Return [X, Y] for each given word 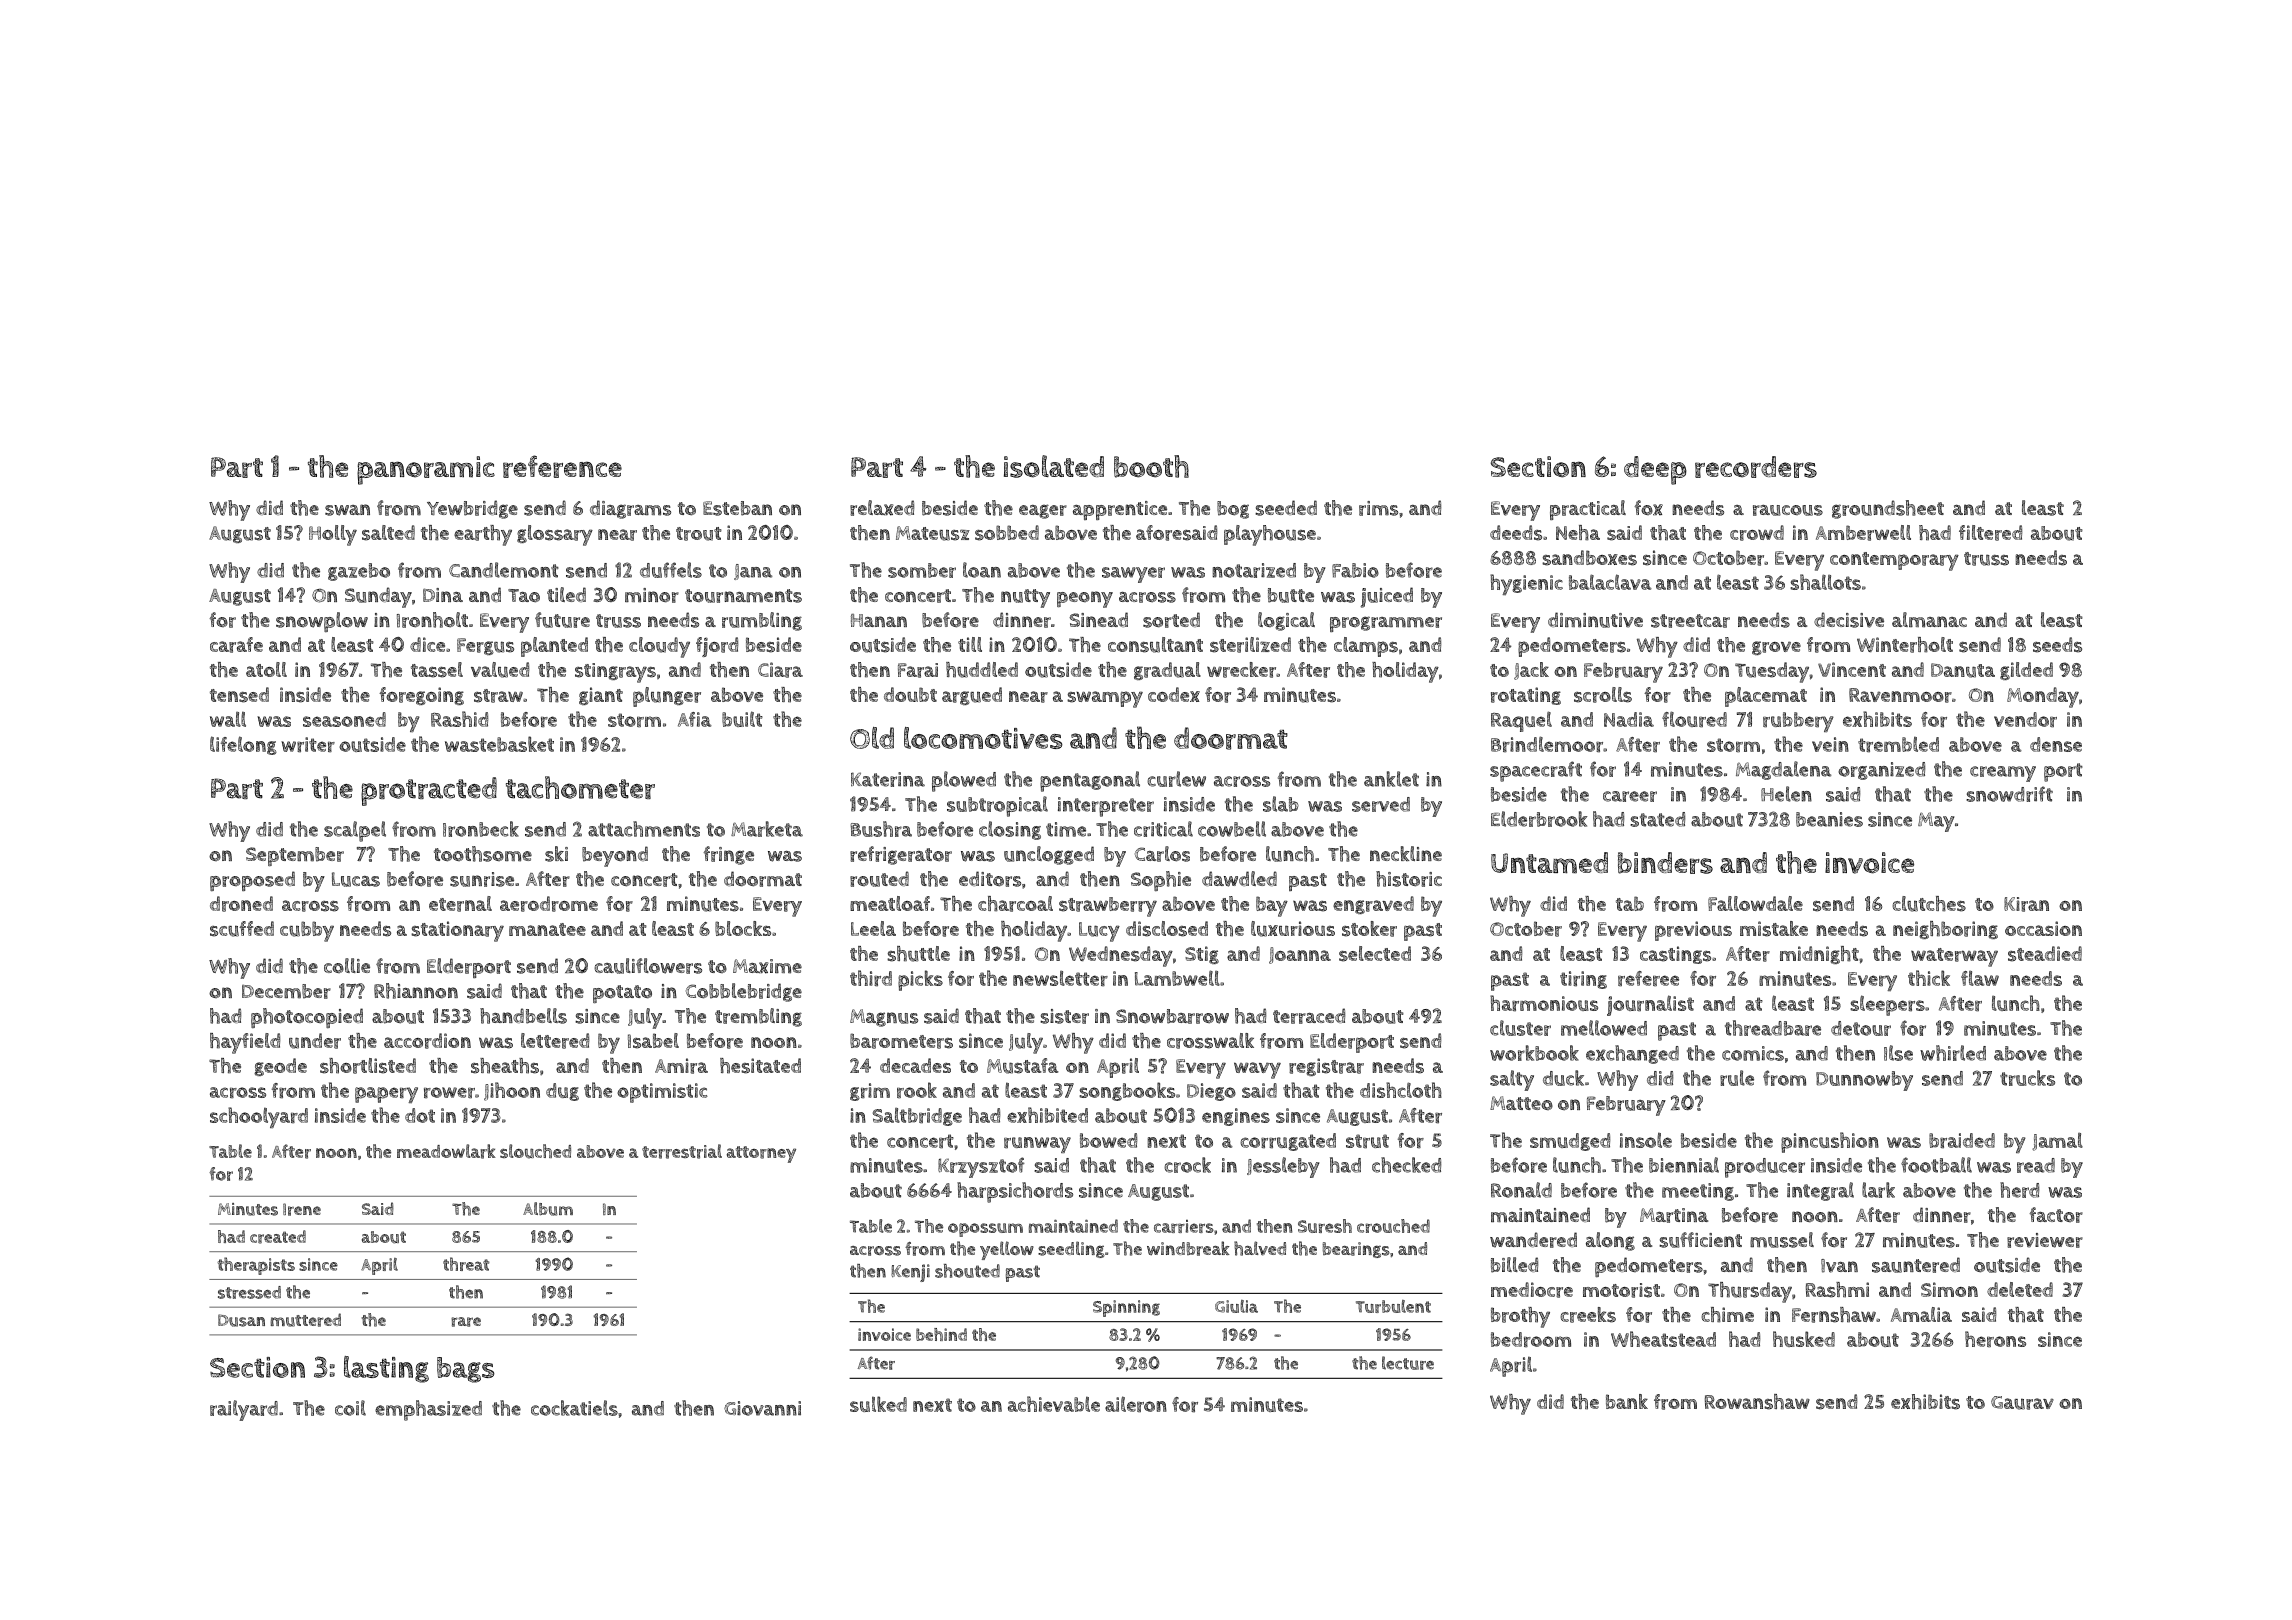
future [562, 620]
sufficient [1700, 1240]
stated [1657, 819]
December [286, 991]
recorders [1756, 467]
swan [347, 510]
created [278, 1237]
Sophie [1161, 881]
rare [466, 1322]
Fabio [1355, 570]
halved [1260, 1248]
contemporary [1894, 561]
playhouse [1270, 535]
